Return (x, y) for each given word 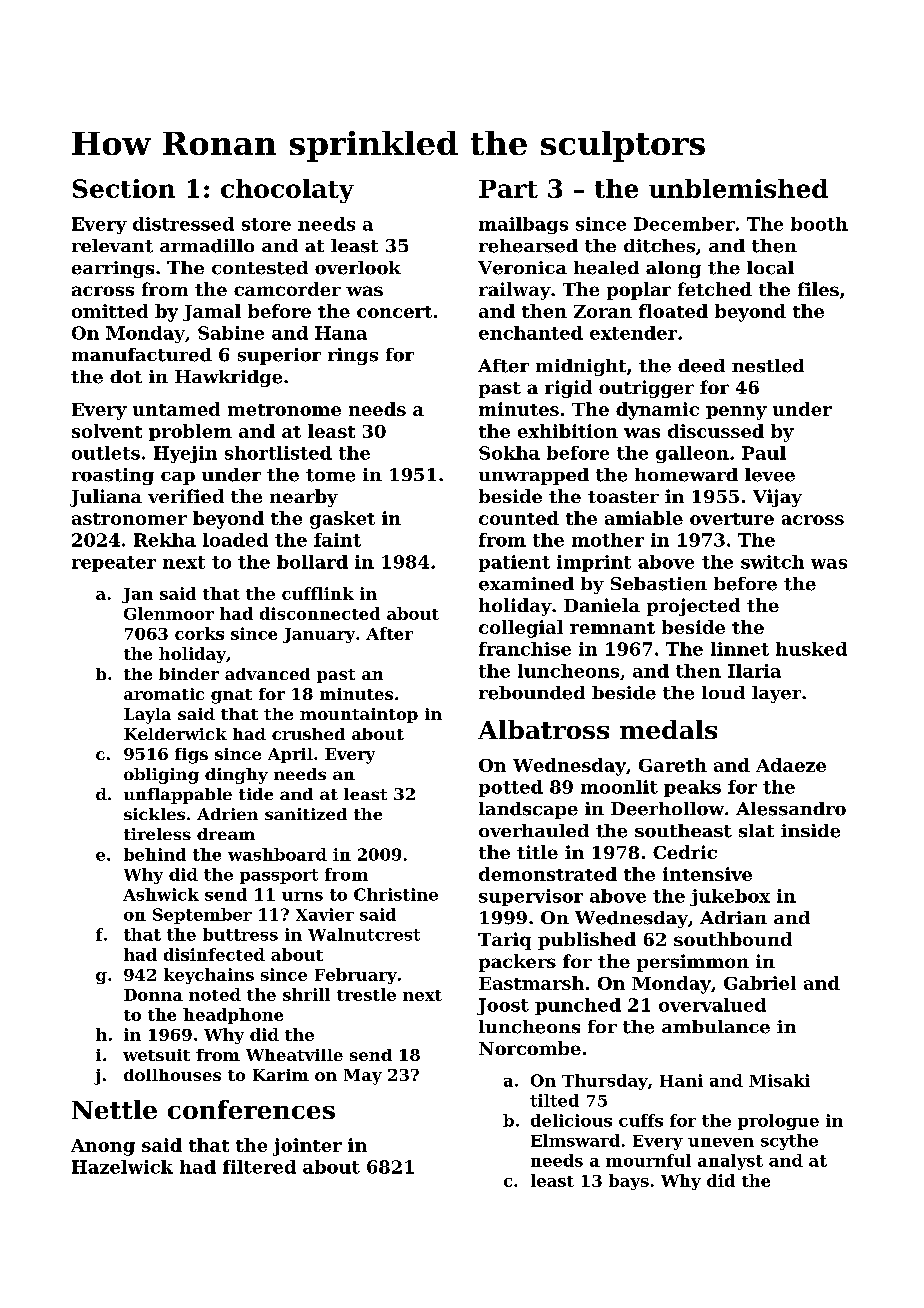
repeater (114, 564)
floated (673, 311)
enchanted (531, 333)
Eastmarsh (531, 983)
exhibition (568, 431)
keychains (209, 976)
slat (756, 831)
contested (260, 268)
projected (693, 607)
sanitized (306, 814)
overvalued (712, 1005)
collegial (521, 629)
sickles (154, 814)
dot (126, 376)
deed (701, 366)
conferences (251, 1109)
